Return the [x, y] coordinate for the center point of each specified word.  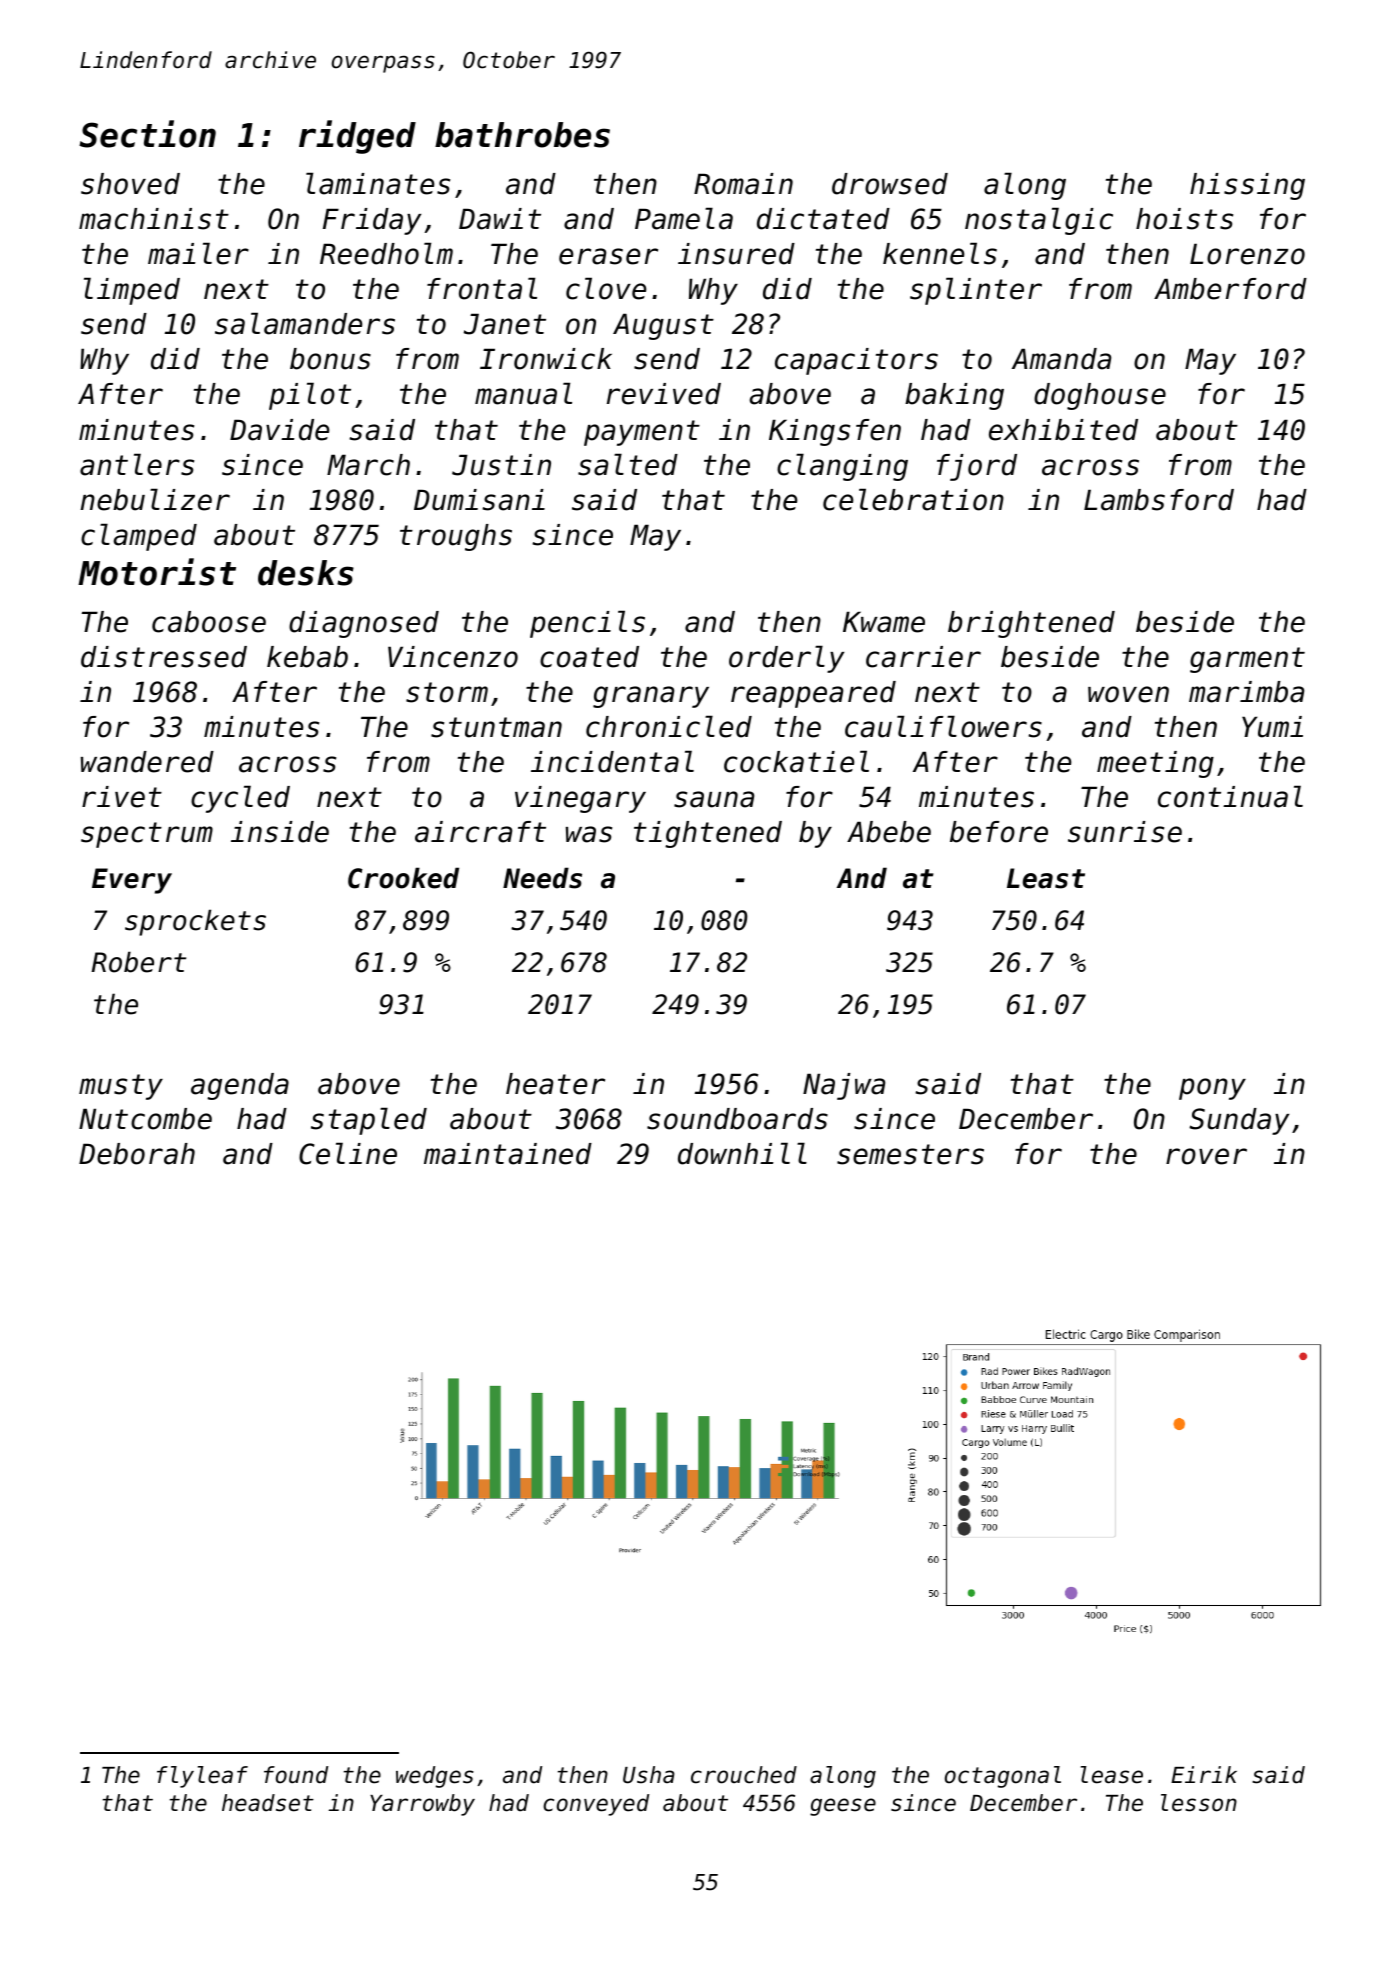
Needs [542, 878]
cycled [240, 799]
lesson [1199, 1803]
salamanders [305, 323]
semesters [910, 1154]
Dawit [500, 219]
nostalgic [1039, 221]
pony [1212, 1089]
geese [843, 1807]
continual [1230, 796]
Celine [348, 1153]
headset [268, 1803]
